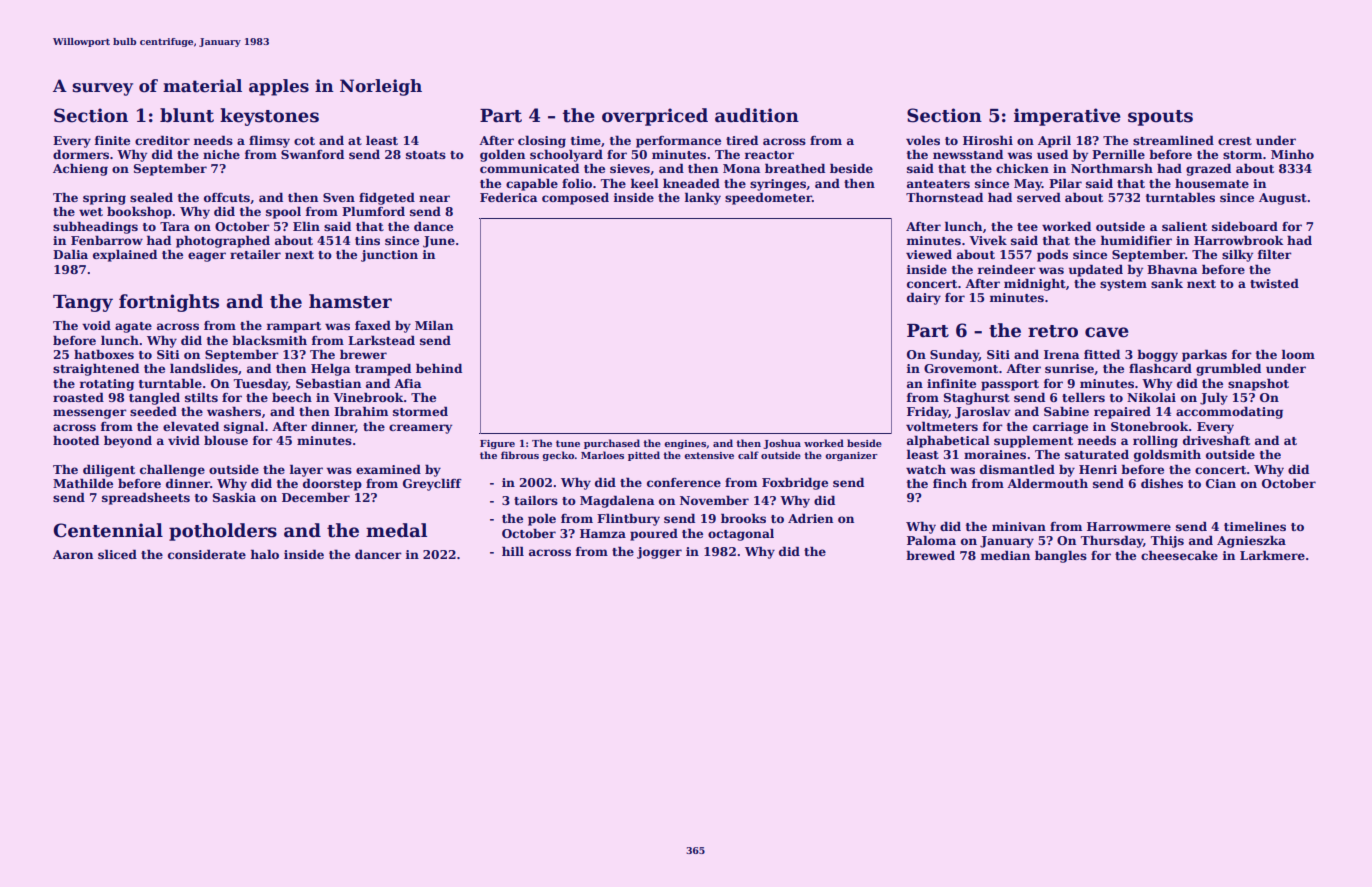 The width and height of the screenshot is (1372, 887). Describe the element at coordinates (434, 325) in the screenshot. I see `Milan` at that location.
